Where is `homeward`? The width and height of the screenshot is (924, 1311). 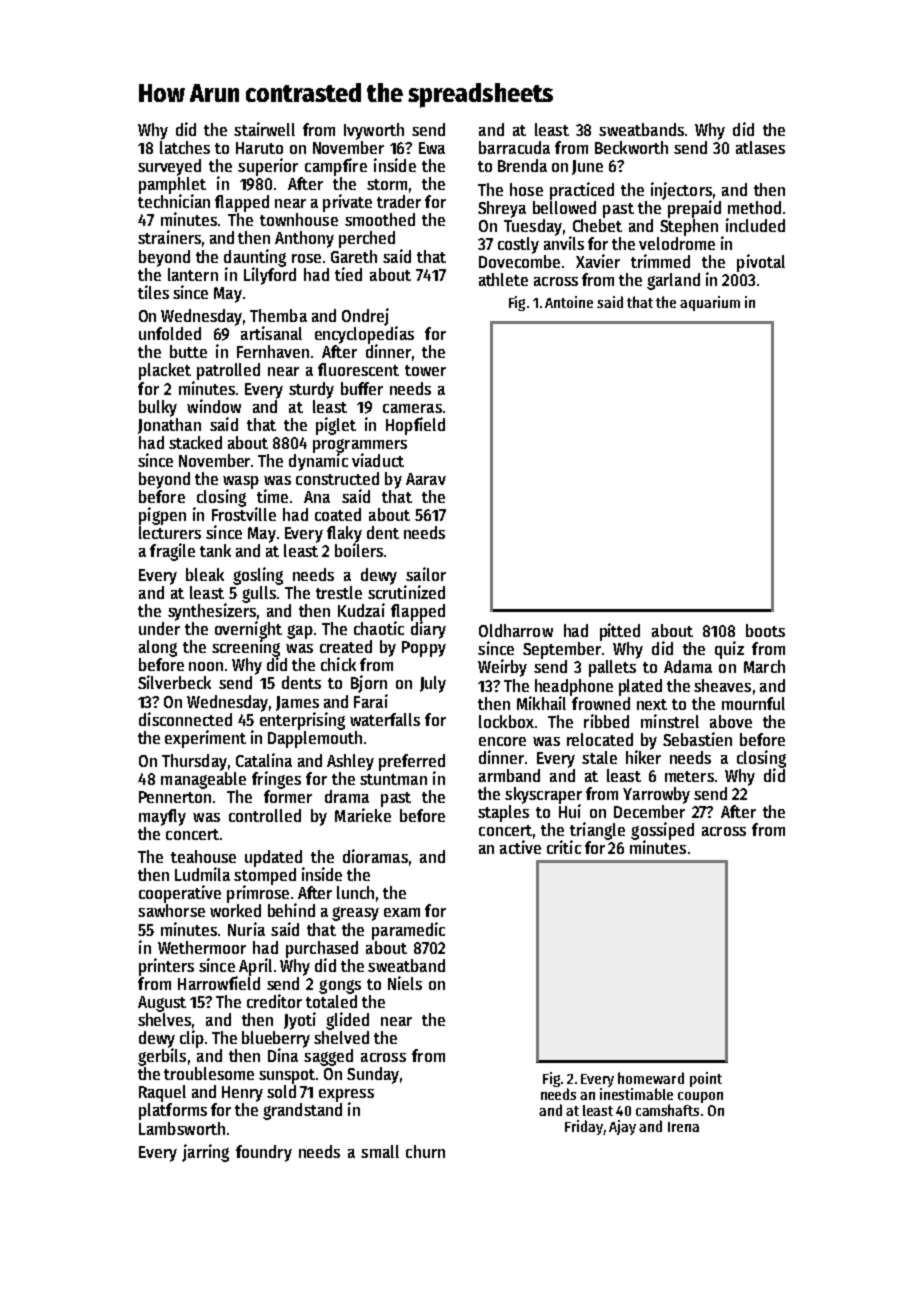
homeward is located at coordinates (651, 1078).
